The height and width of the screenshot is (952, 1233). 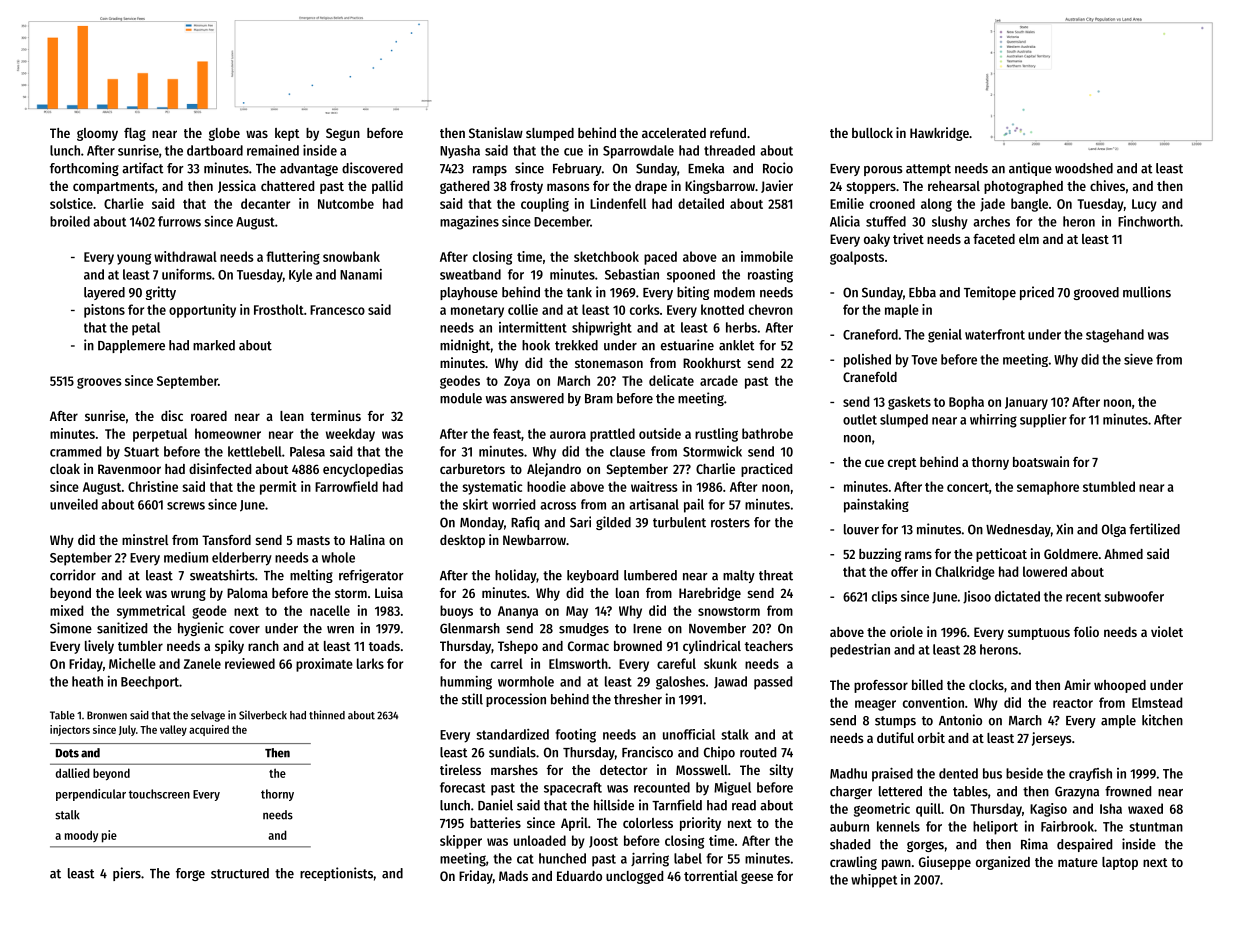 What do you see at coordinates (1084, 168) in the screenshot?
I see `woodshed` at bounding box center [1084, 168].
